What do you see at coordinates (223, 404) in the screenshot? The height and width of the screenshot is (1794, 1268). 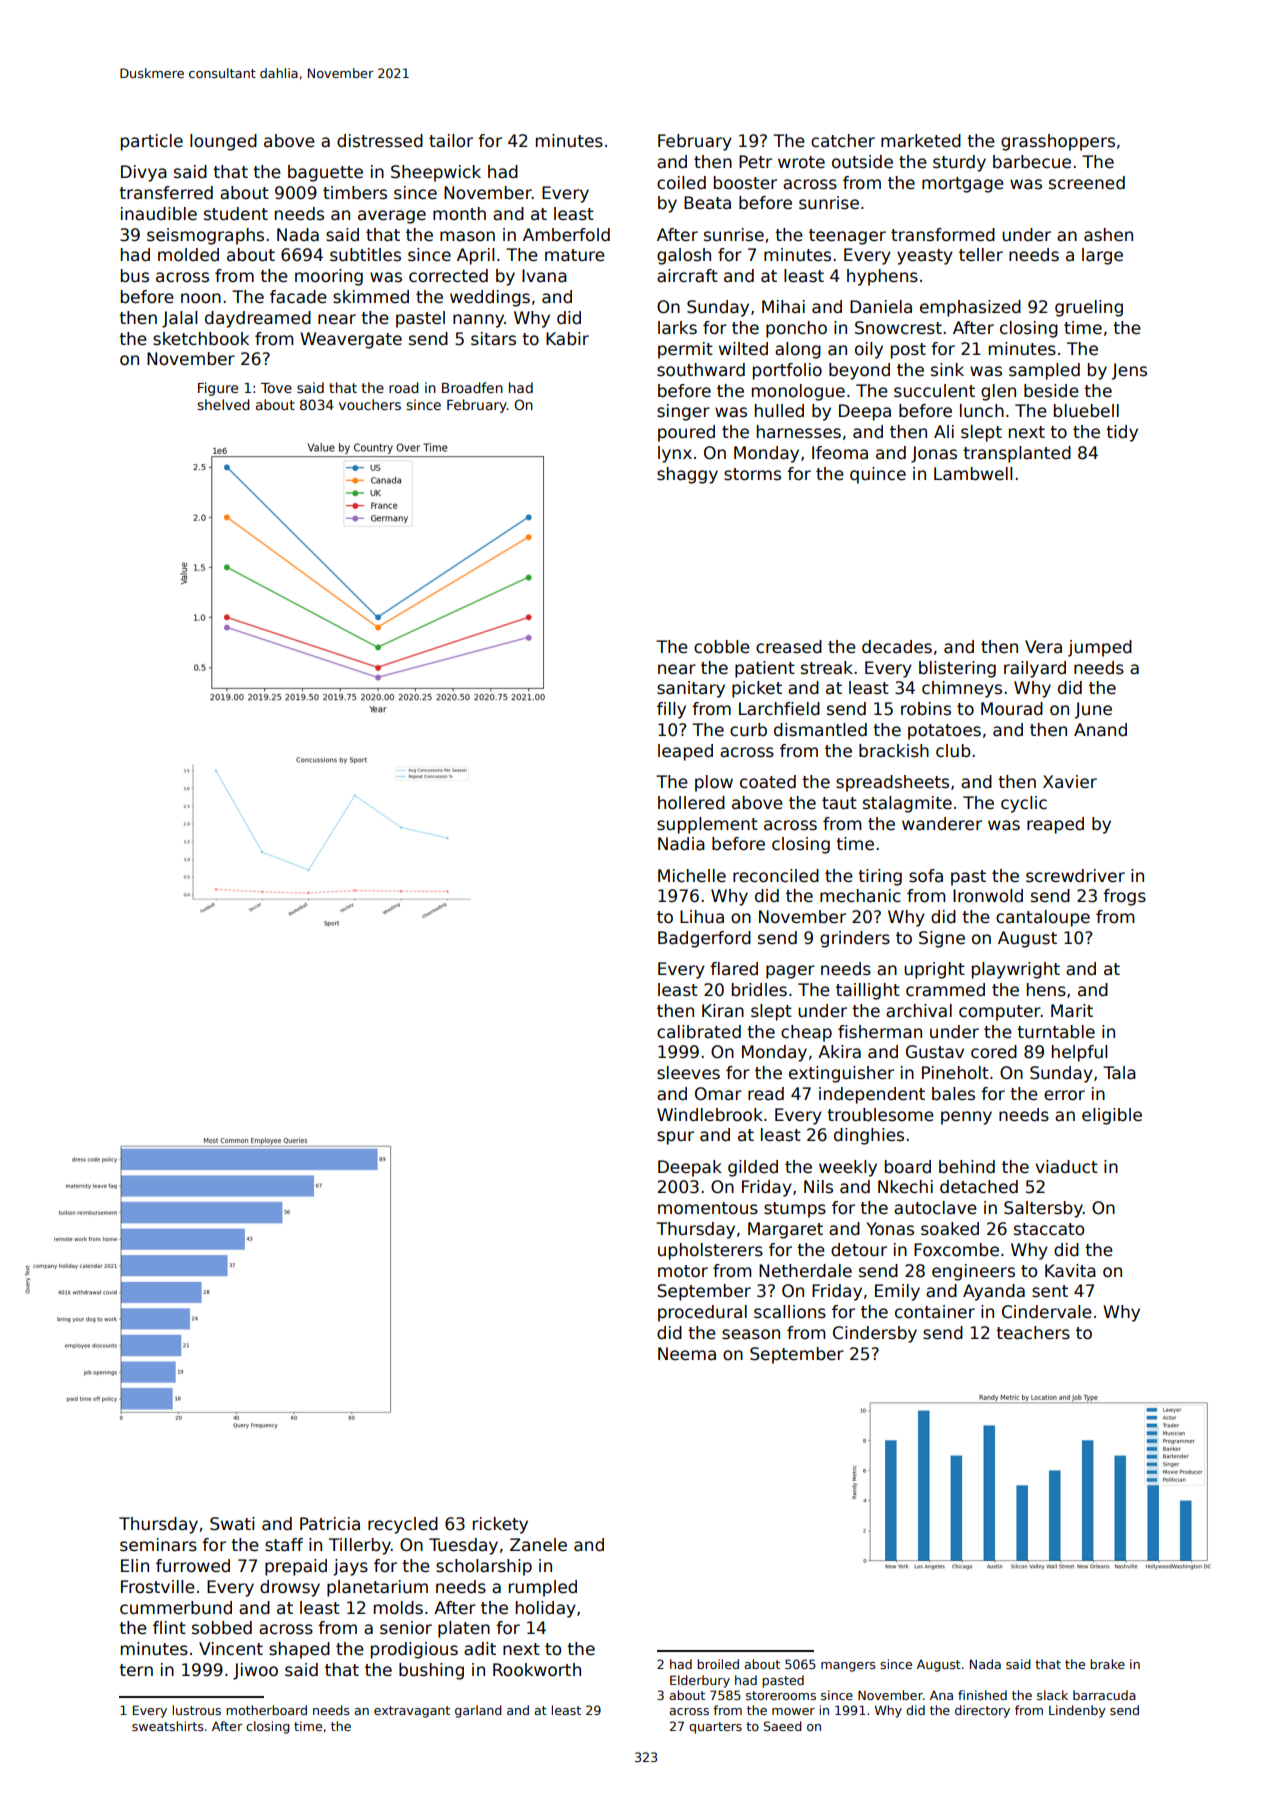 I see `shelved` at bounding box center [223, 404].
